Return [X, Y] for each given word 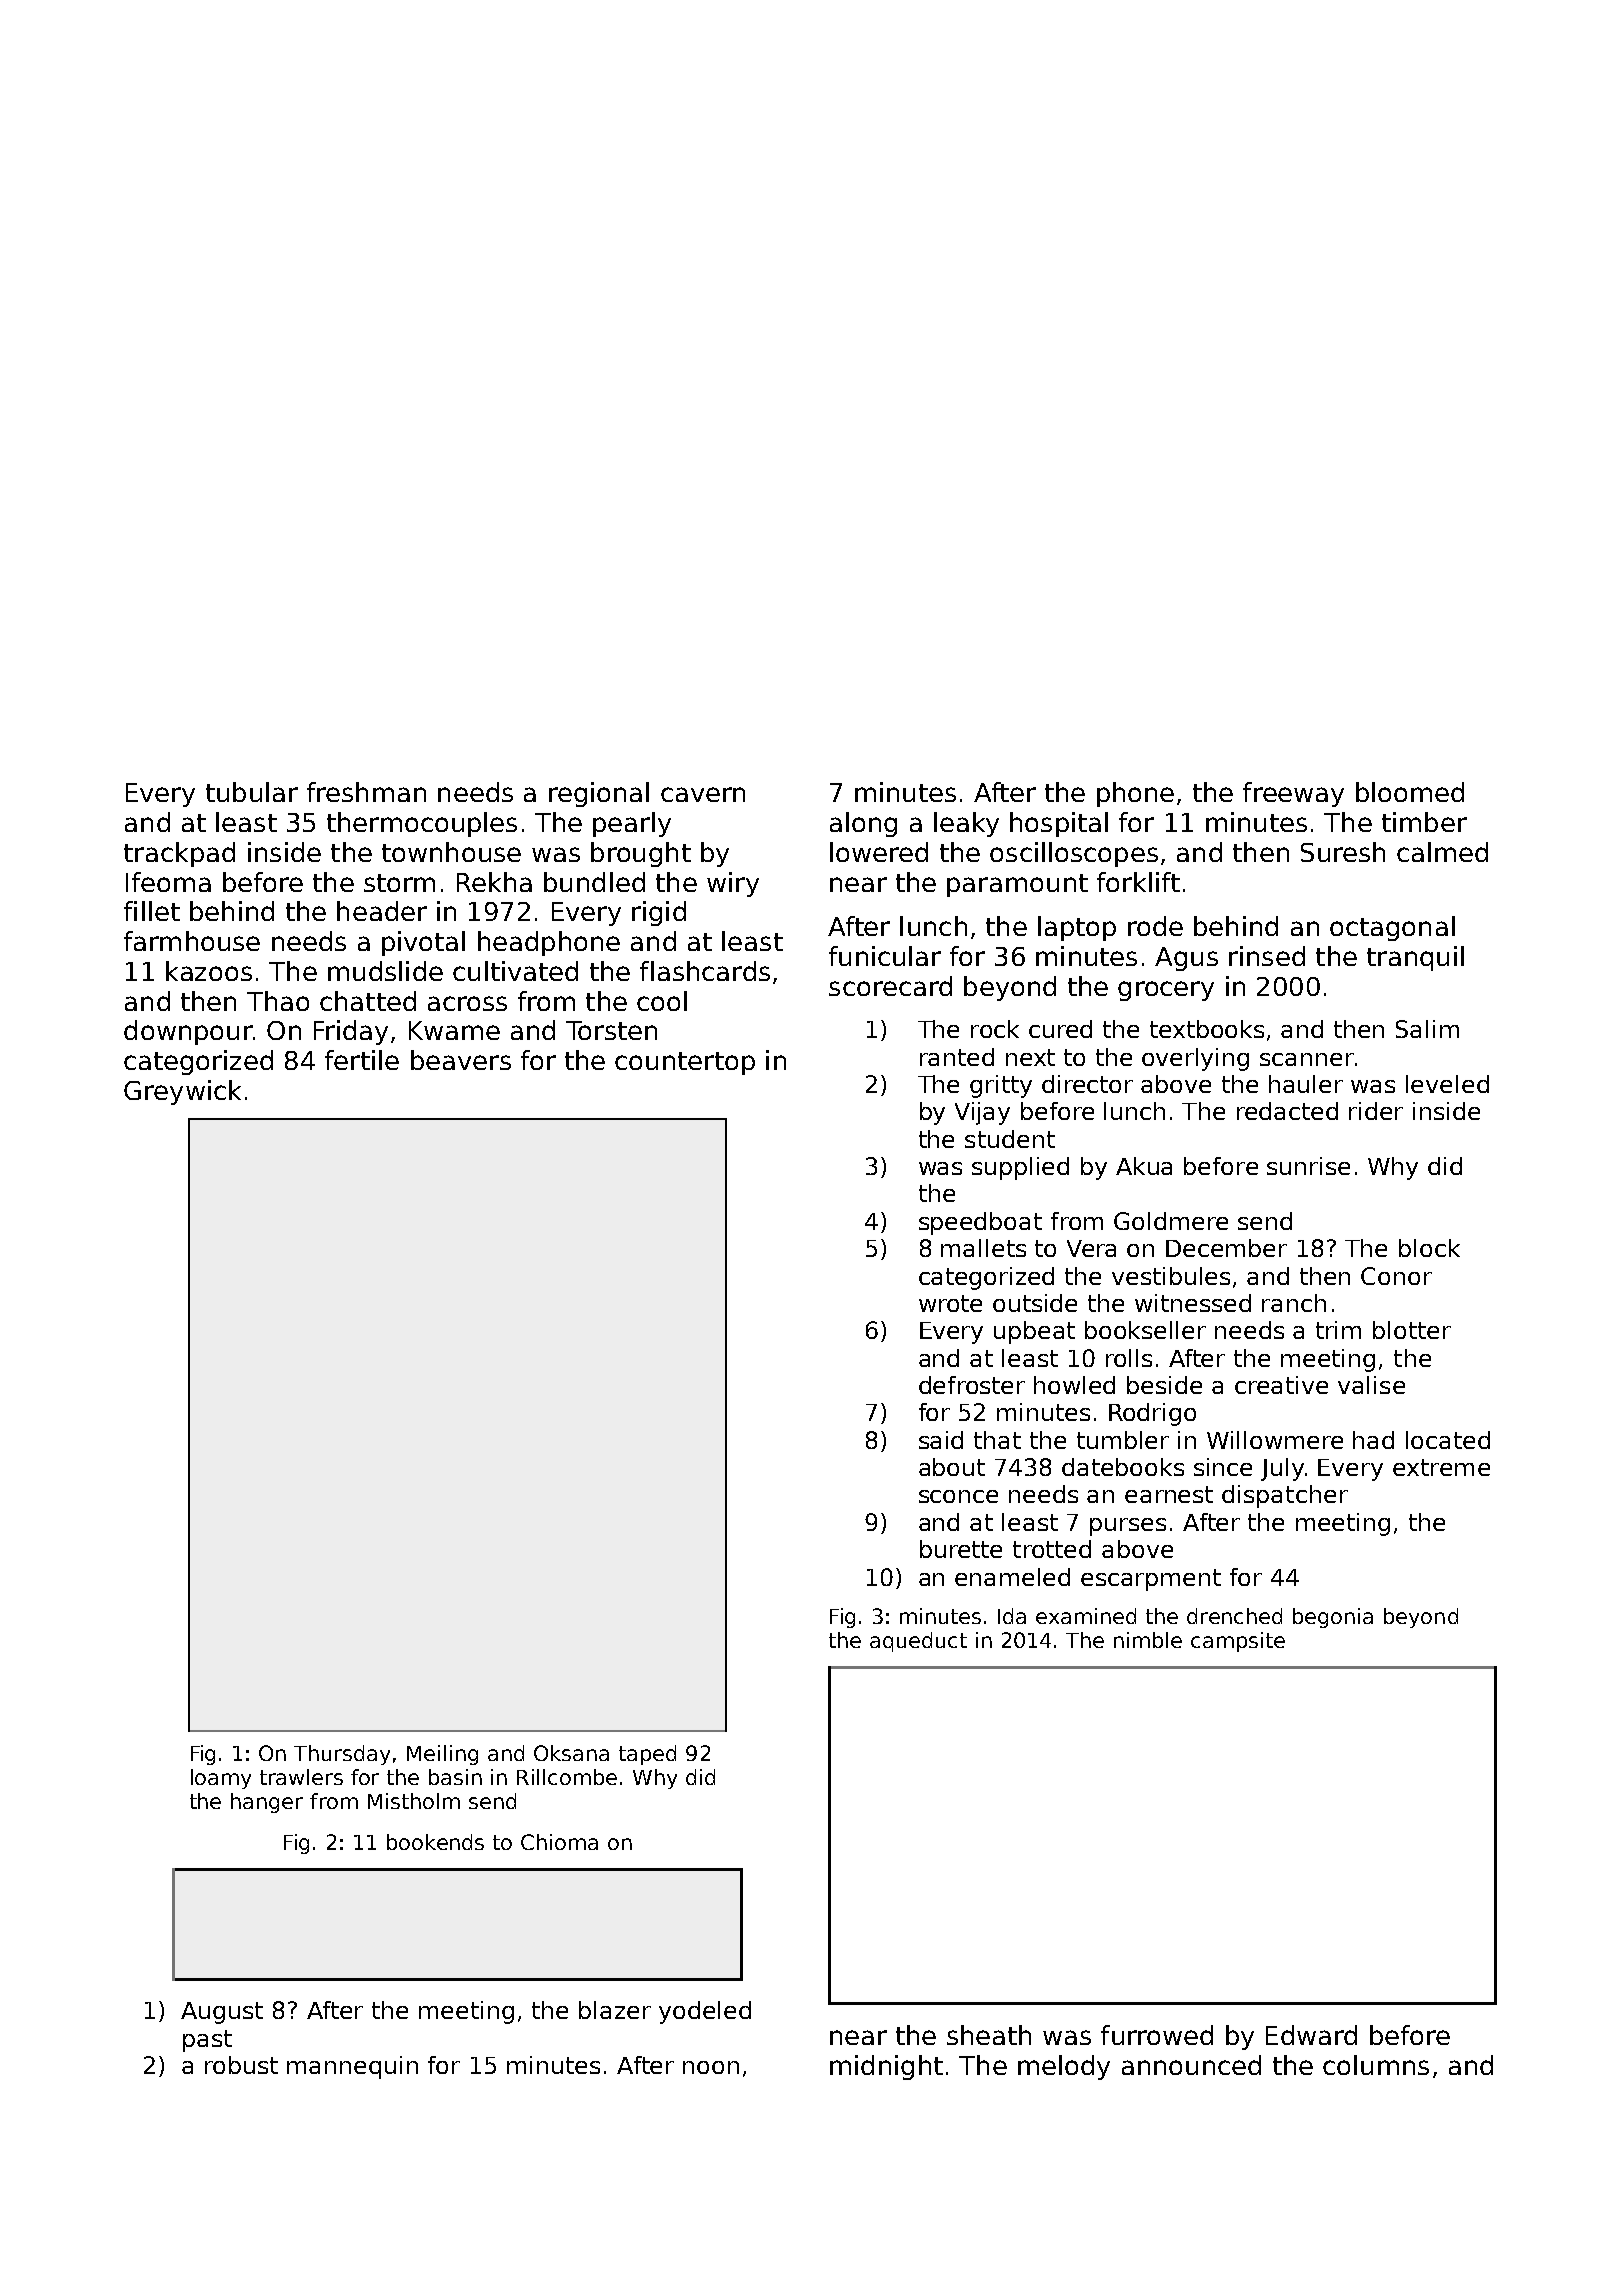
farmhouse [192, 941]
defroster [972, 1385]
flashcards [705, 971]
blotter [1412, 1330]
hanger [267, 1803]
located [1448, 1440]
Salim [1427, 1029]
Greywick [182, 1092]
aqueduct [918, 1642]
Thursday [342, 1755]
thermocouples [422, 824]
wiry [733, 884]
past [207, 2041]
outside [1035, 1303]
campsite [1238, 1642]
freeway [1293, 794]
